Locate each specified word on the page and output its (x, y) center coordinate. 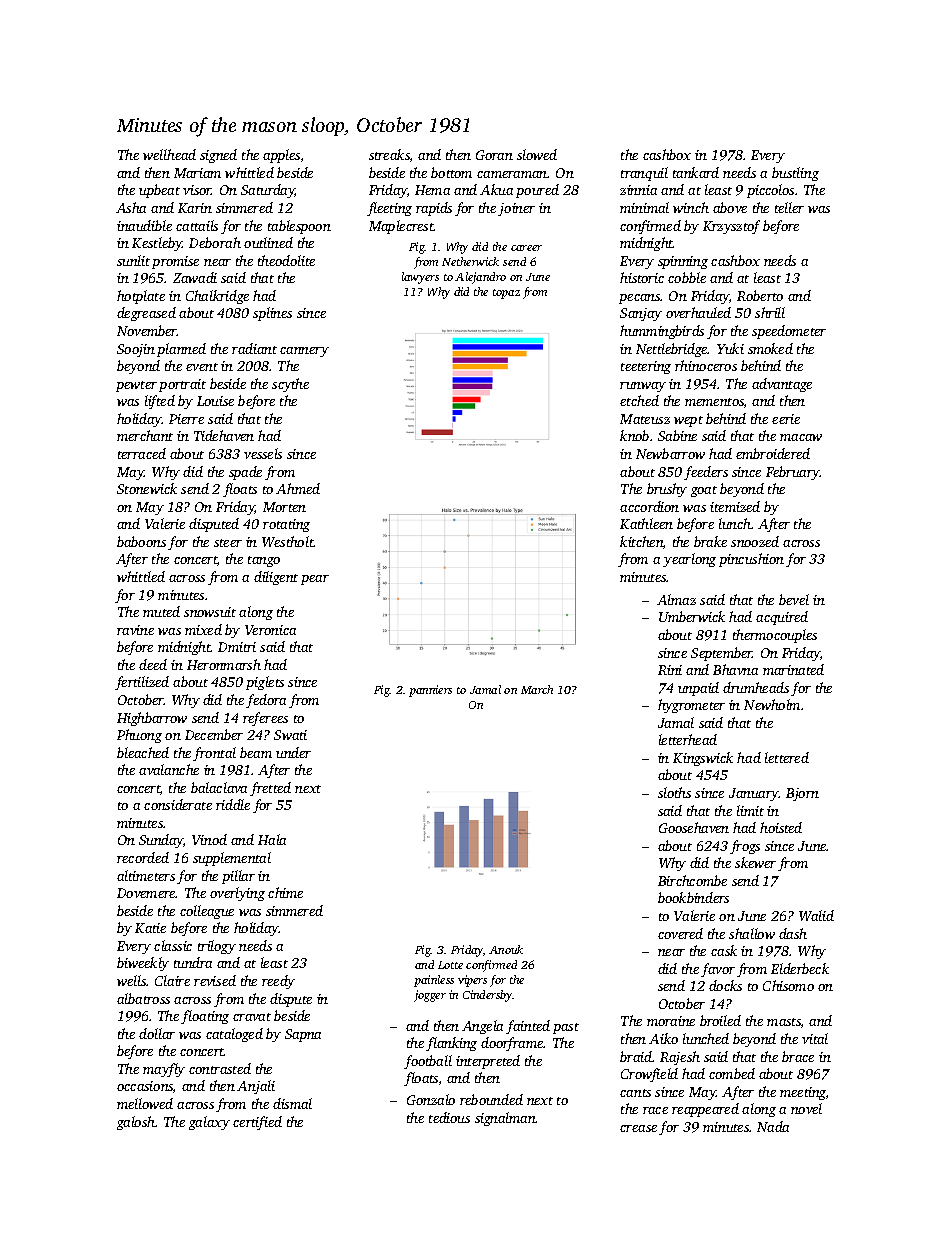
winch (691, 207)
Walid (816, 915)
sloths (674, 792)
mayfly (164, 1070)
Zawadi (195, 277)
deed (153, 664)
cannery (304, 352)
